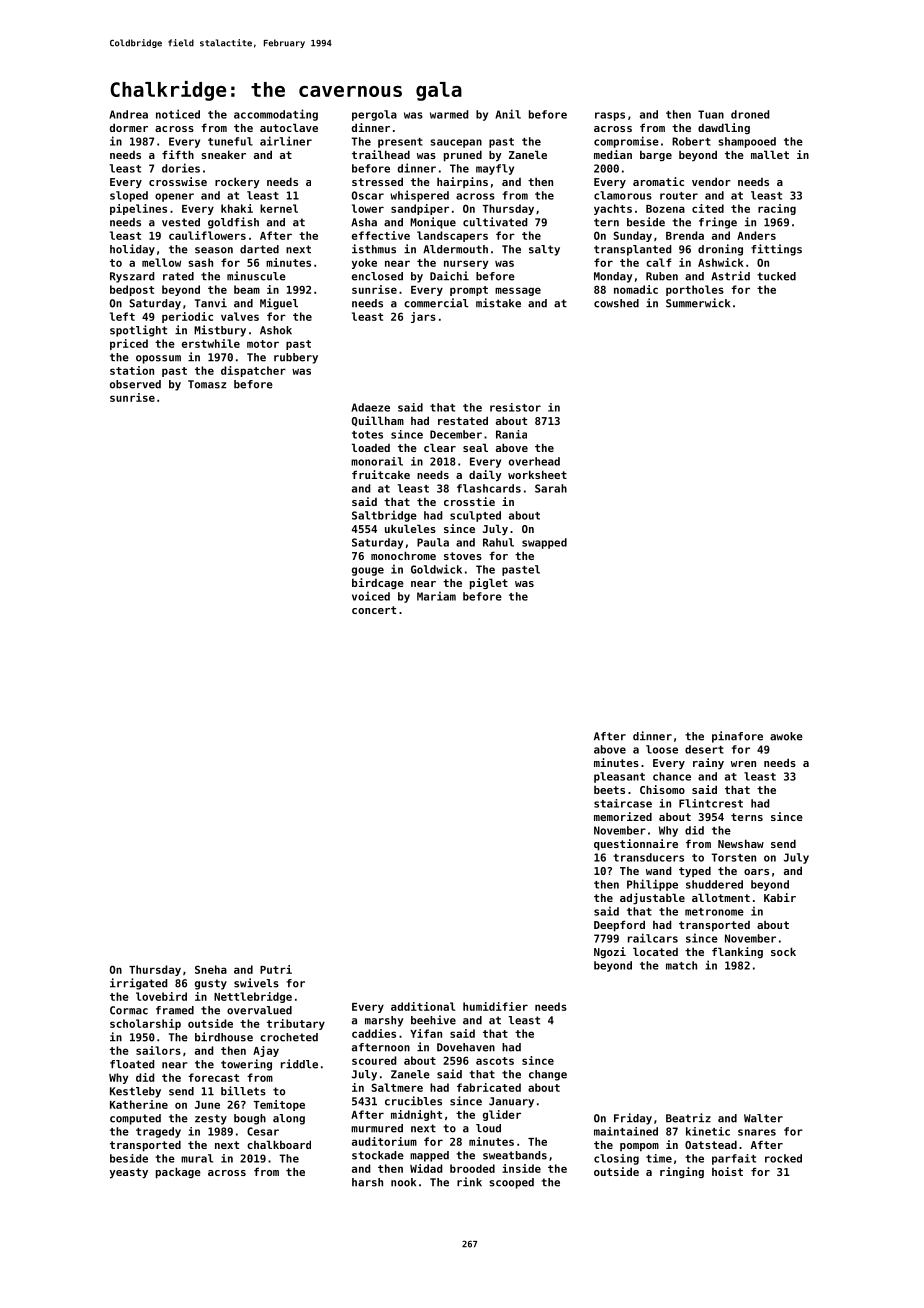  Describe the element at coordinates (776, 276) in the image. I see `tucked` at that location.
